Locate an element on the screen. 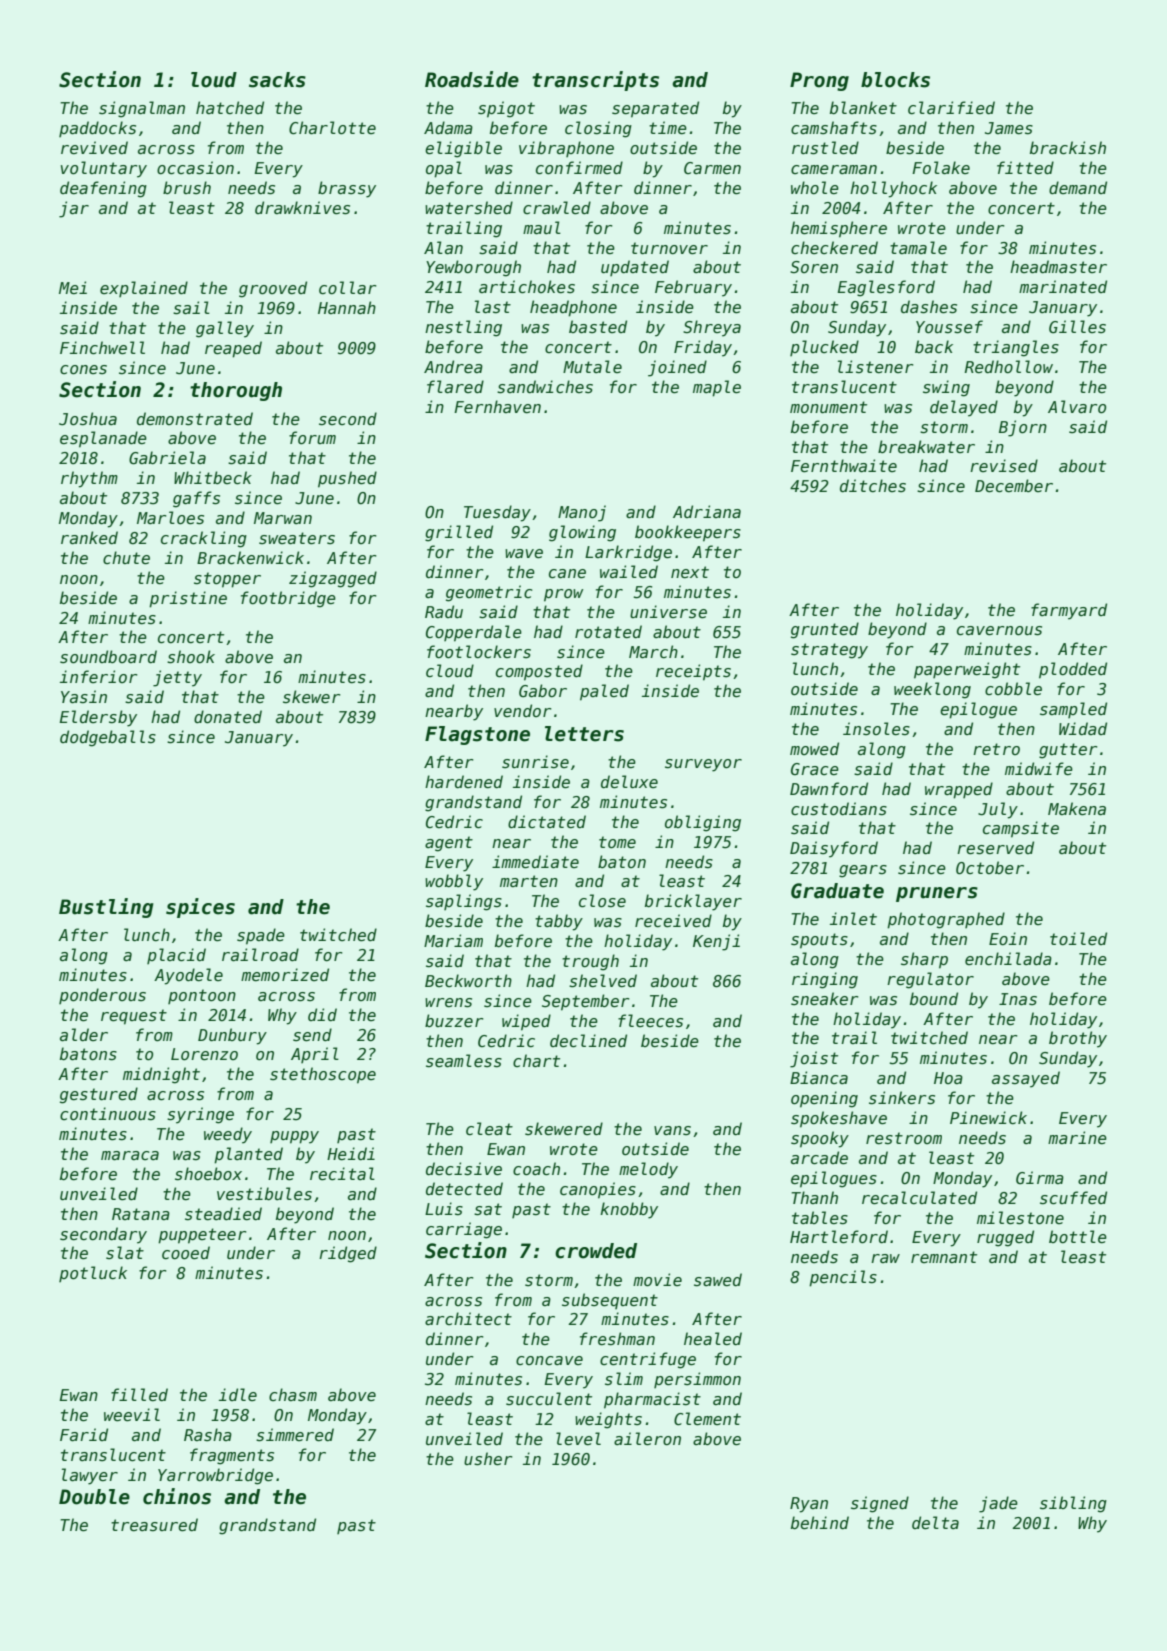  Hartleford is located at coordinates (839, 1236).
